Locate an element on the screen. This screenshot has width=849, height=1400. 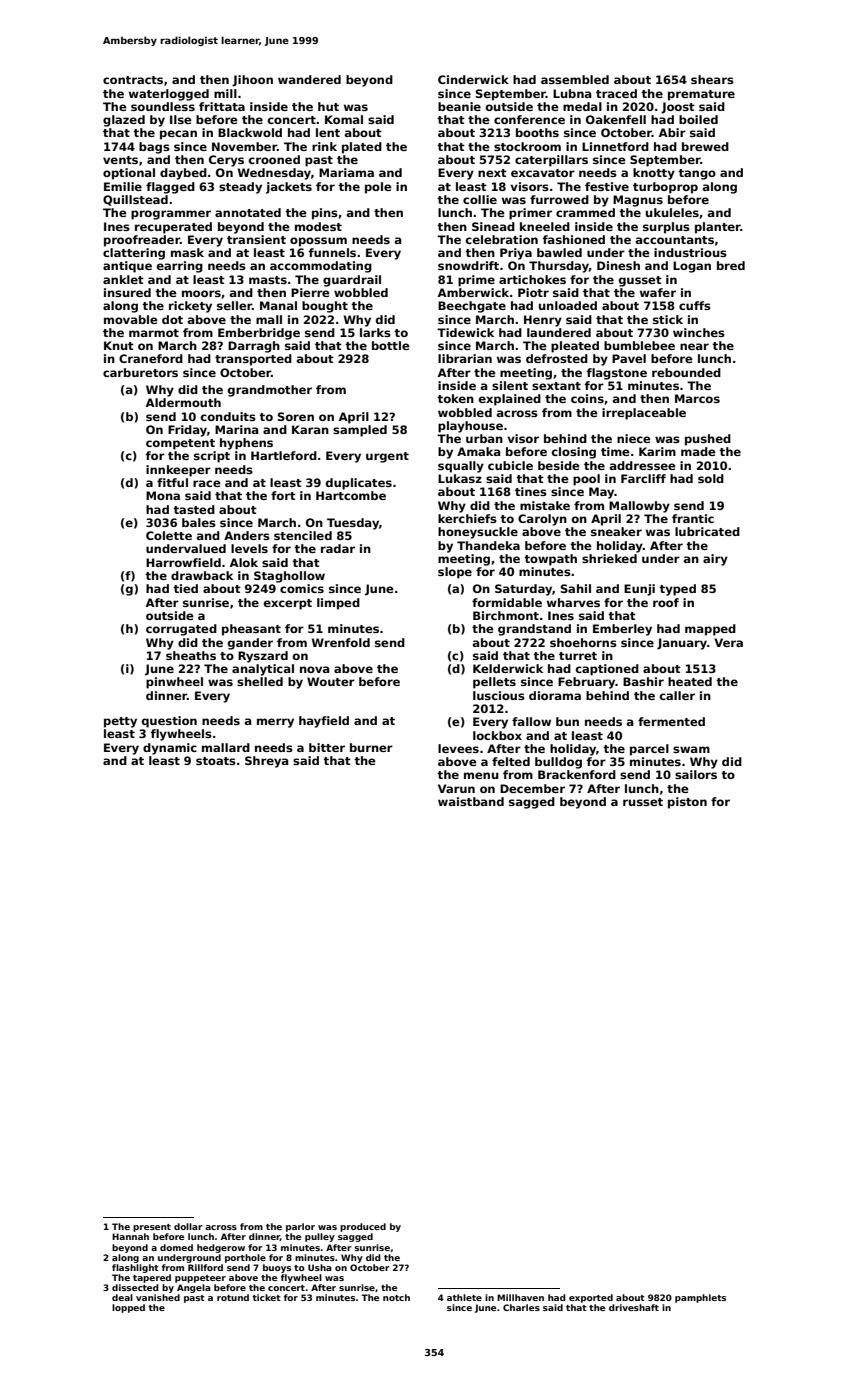
Birchmont is located at coordinates (506, 615).
